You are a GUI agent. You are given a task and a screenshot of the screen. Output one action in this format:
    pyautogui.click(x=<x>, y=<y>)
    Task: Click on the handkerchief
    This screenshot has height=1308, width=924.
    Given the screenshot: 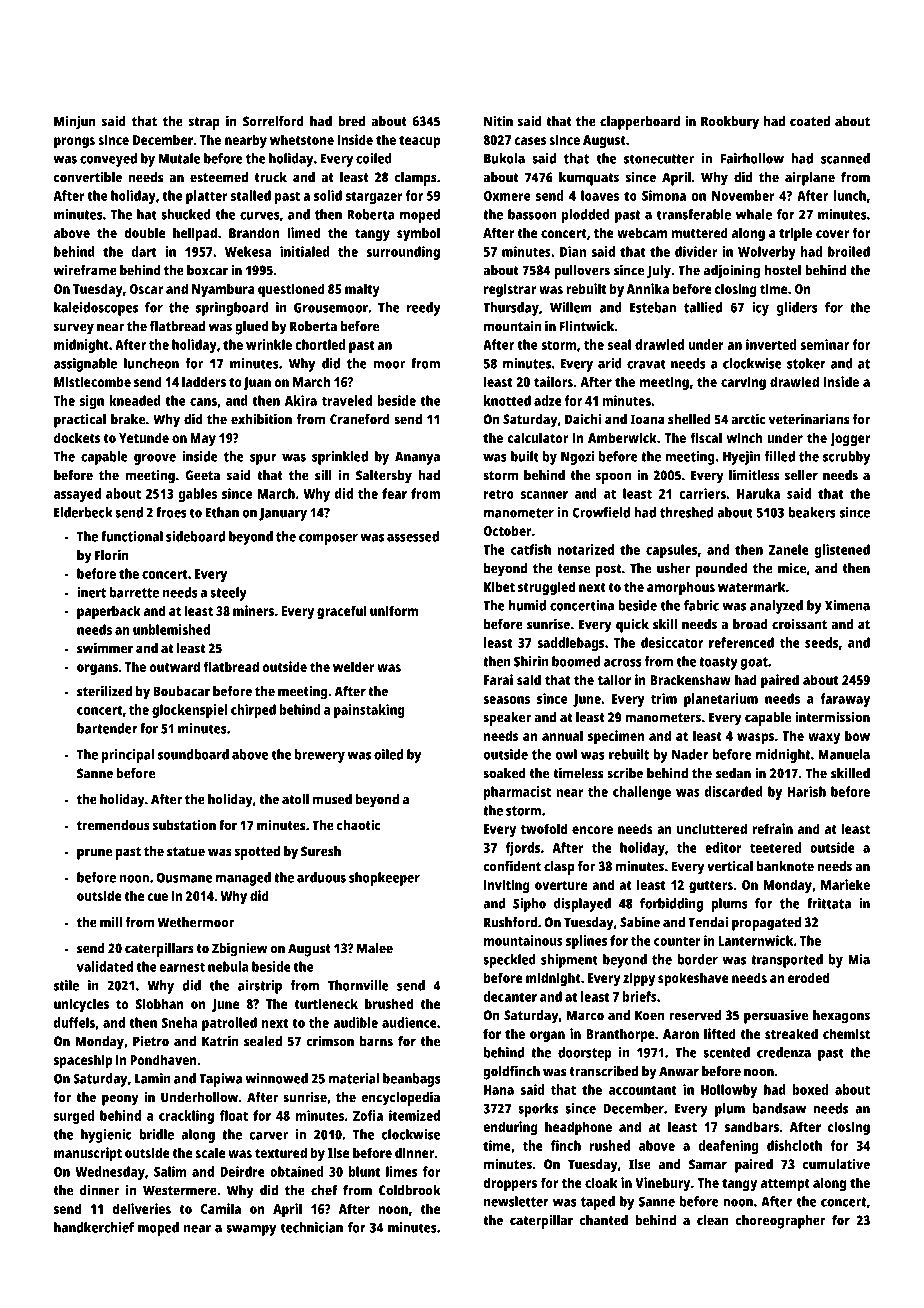 What is the action you would take?
    pyautogui.click(x=94, y=1227)
